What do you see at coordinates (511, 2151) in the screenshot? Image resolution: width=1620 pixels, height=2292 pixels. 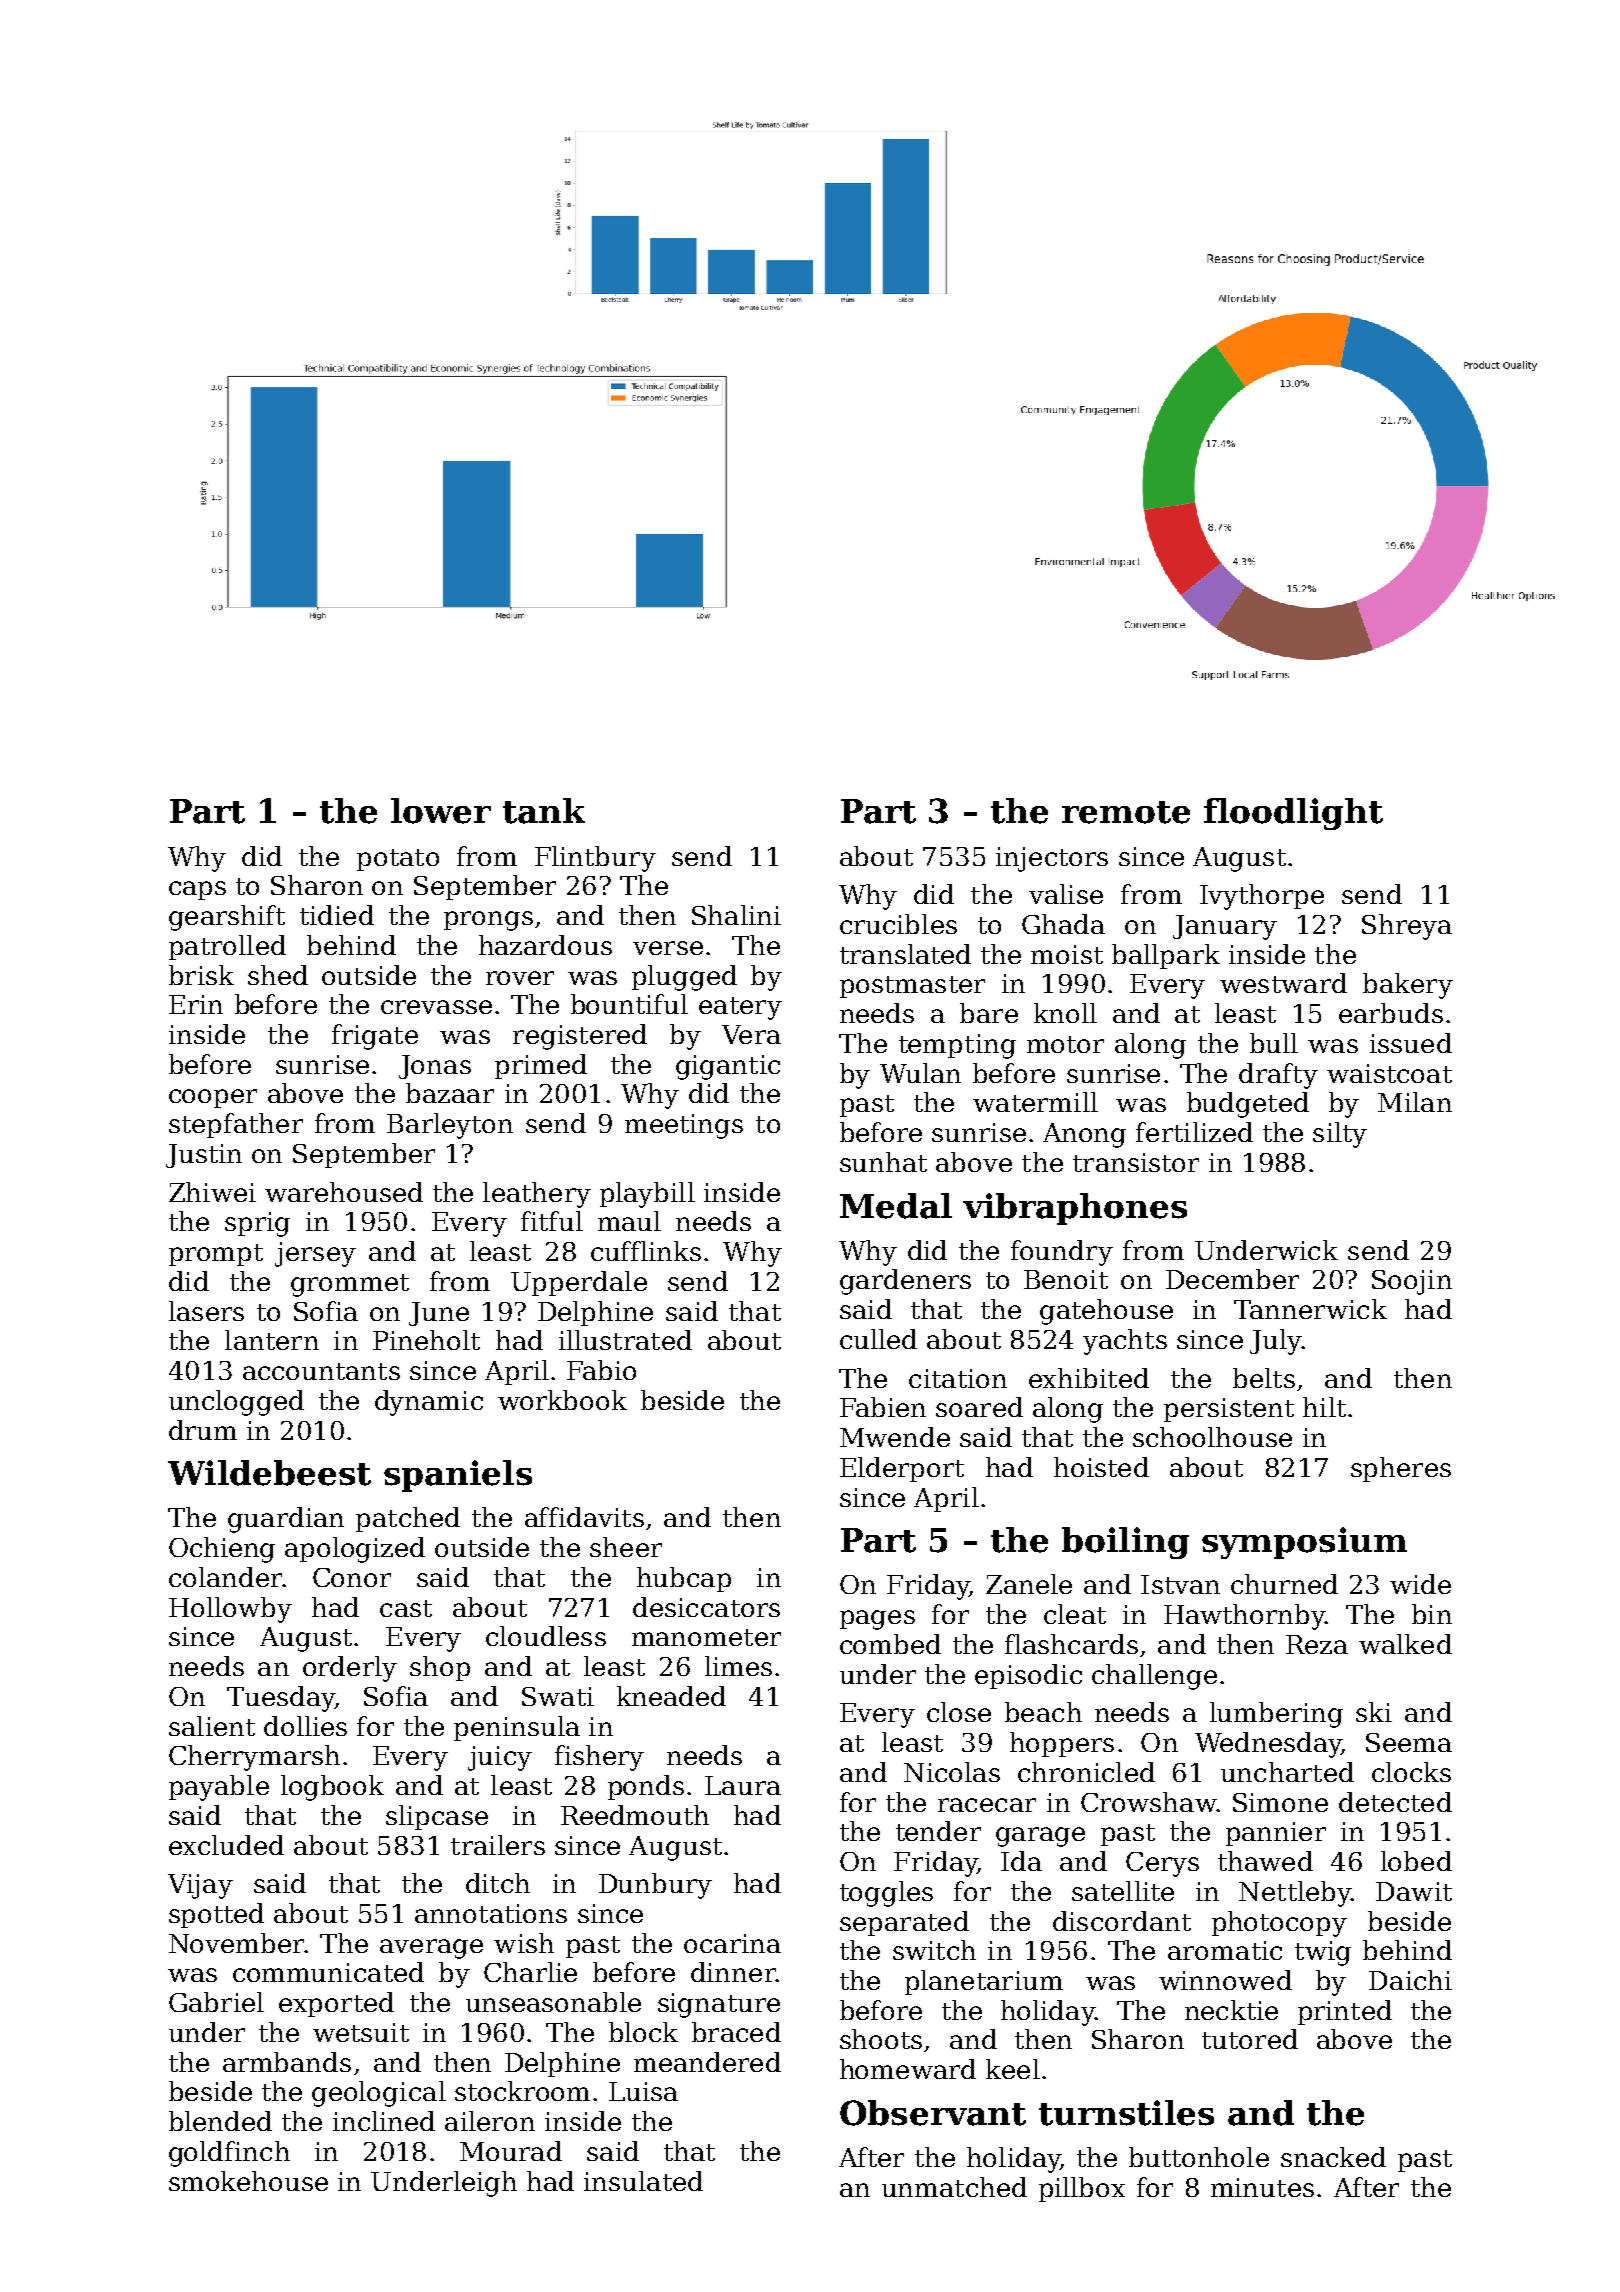 I see `Mourad` at bounding box center [511, 2151].
